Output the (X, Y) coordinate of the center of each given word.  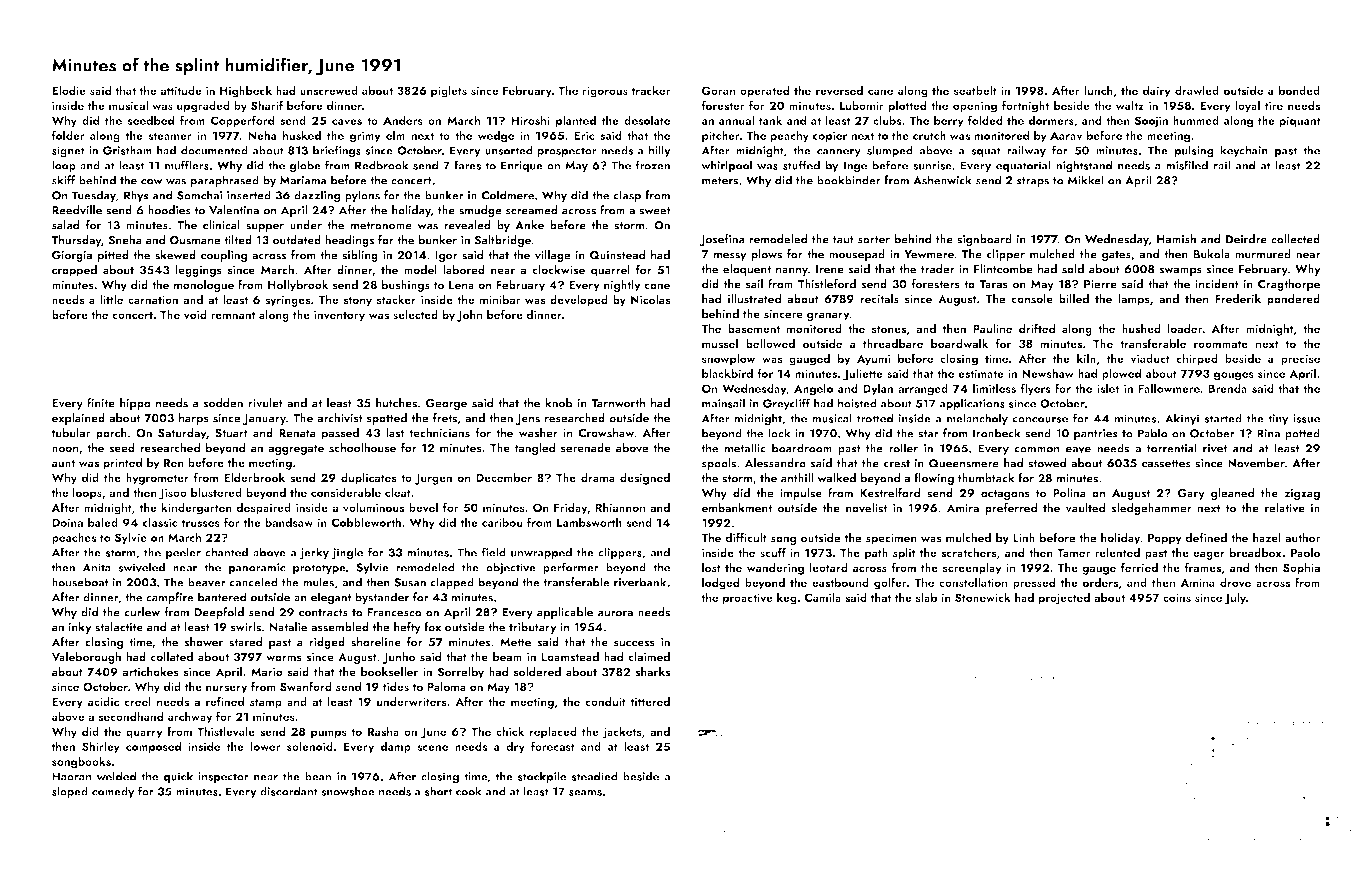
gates (1116, 256)
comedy (113, 792)
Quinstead (617, 255)
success (634, 643)
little (111, 299)
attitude (181, 90)
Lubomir (862, 105)
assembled (340, 627)
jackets (622, 732)
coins (1177, 597)
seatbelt (975, 90)
